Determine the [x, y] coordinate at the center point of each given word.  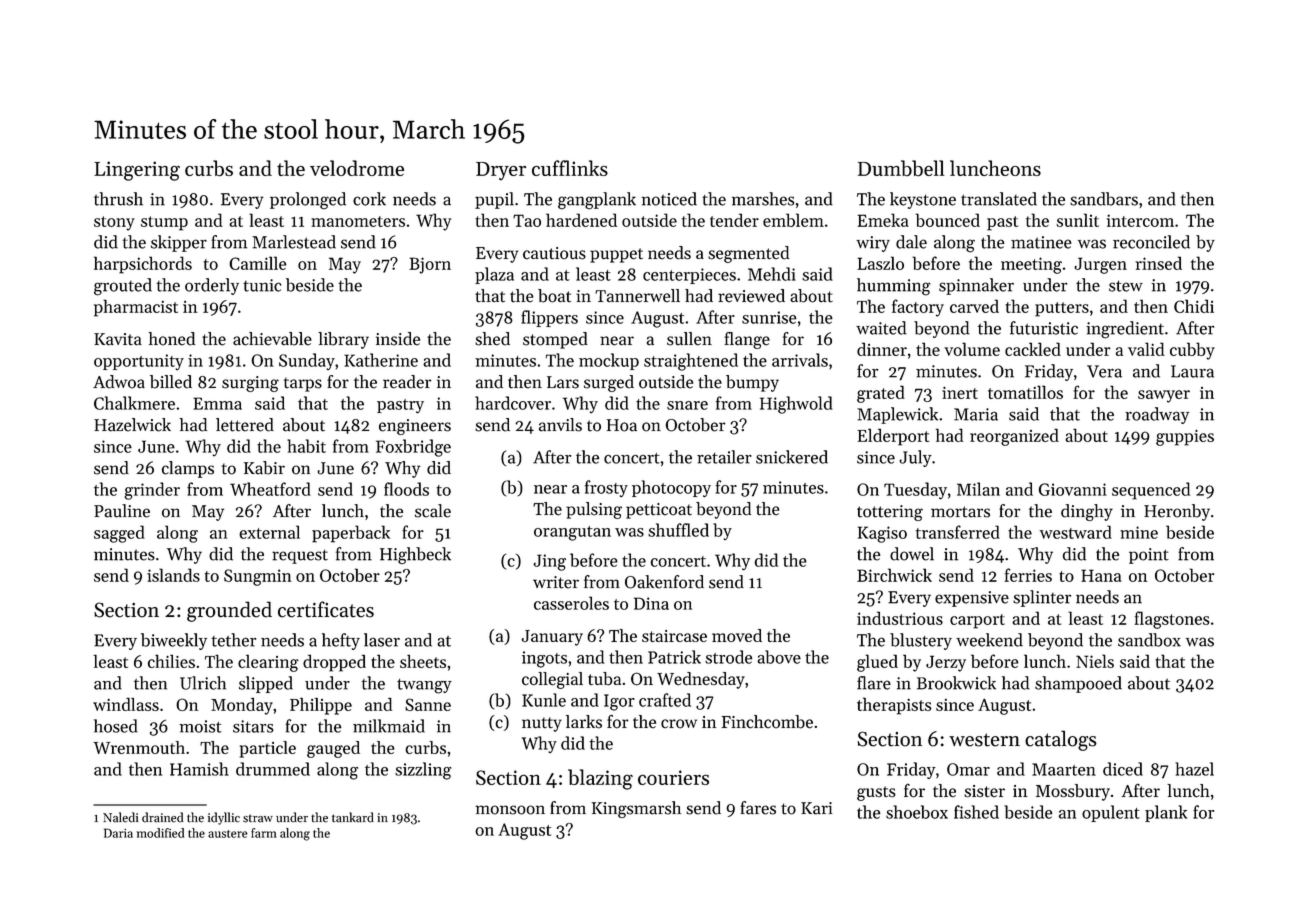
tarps [303, 385]
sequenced [1151, 491]
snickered [792, 457]
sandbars [1104, 199]
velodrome [357, 168]
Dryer [501, 171]
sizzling [423, 771]
